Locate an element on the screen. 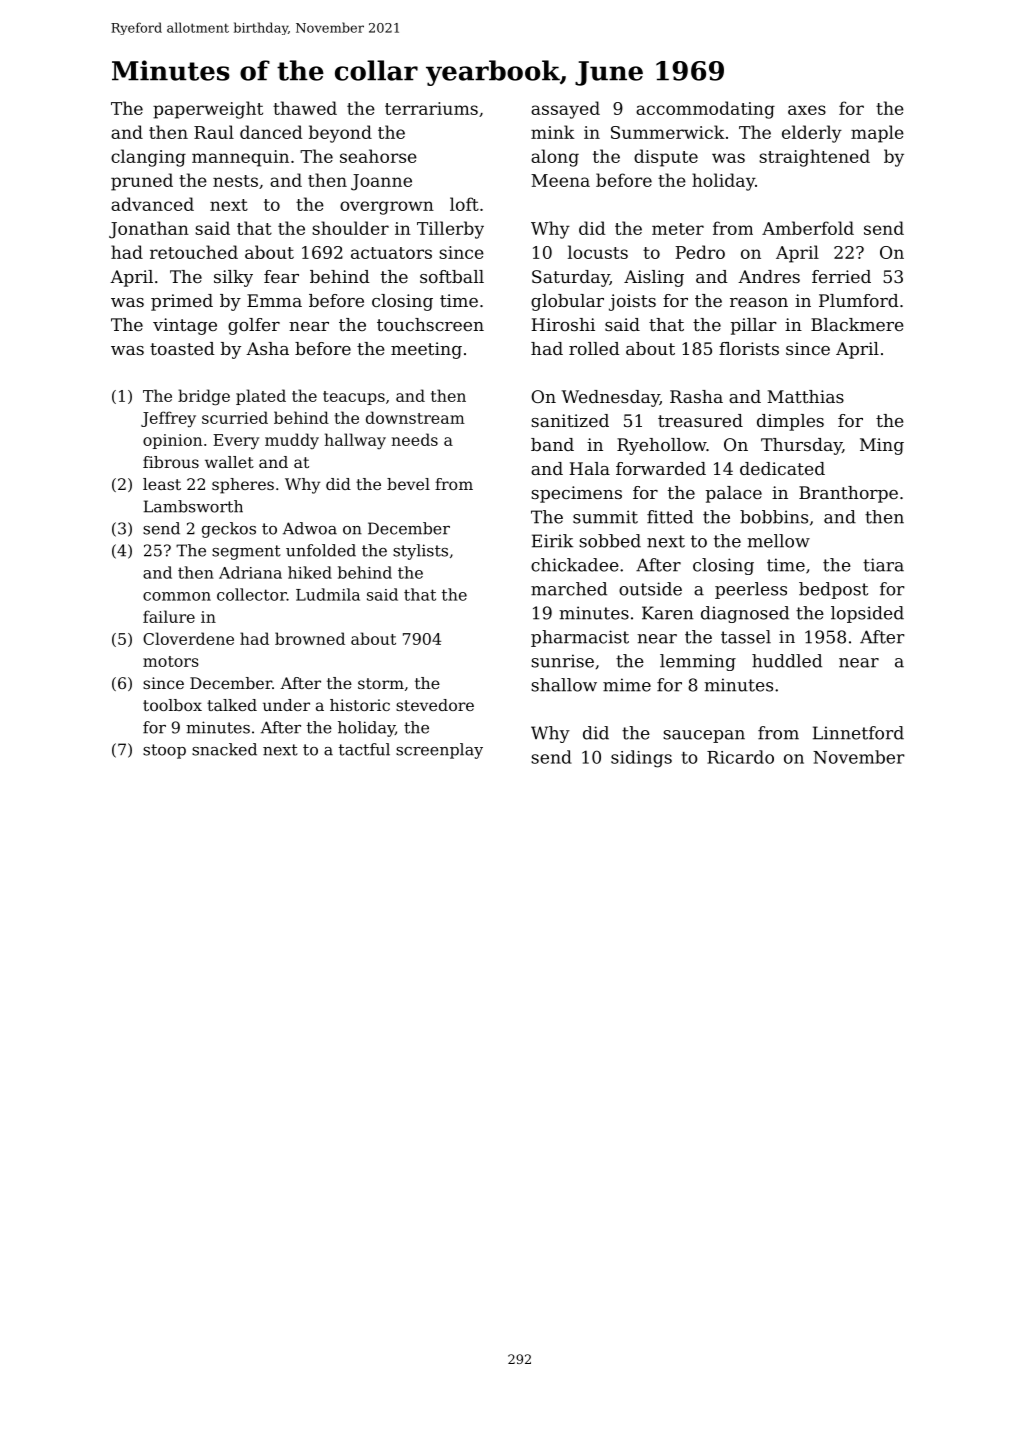 The width and height of the screenshot is (1015, 1441). Matthias is located at coordinates (805, 396).
